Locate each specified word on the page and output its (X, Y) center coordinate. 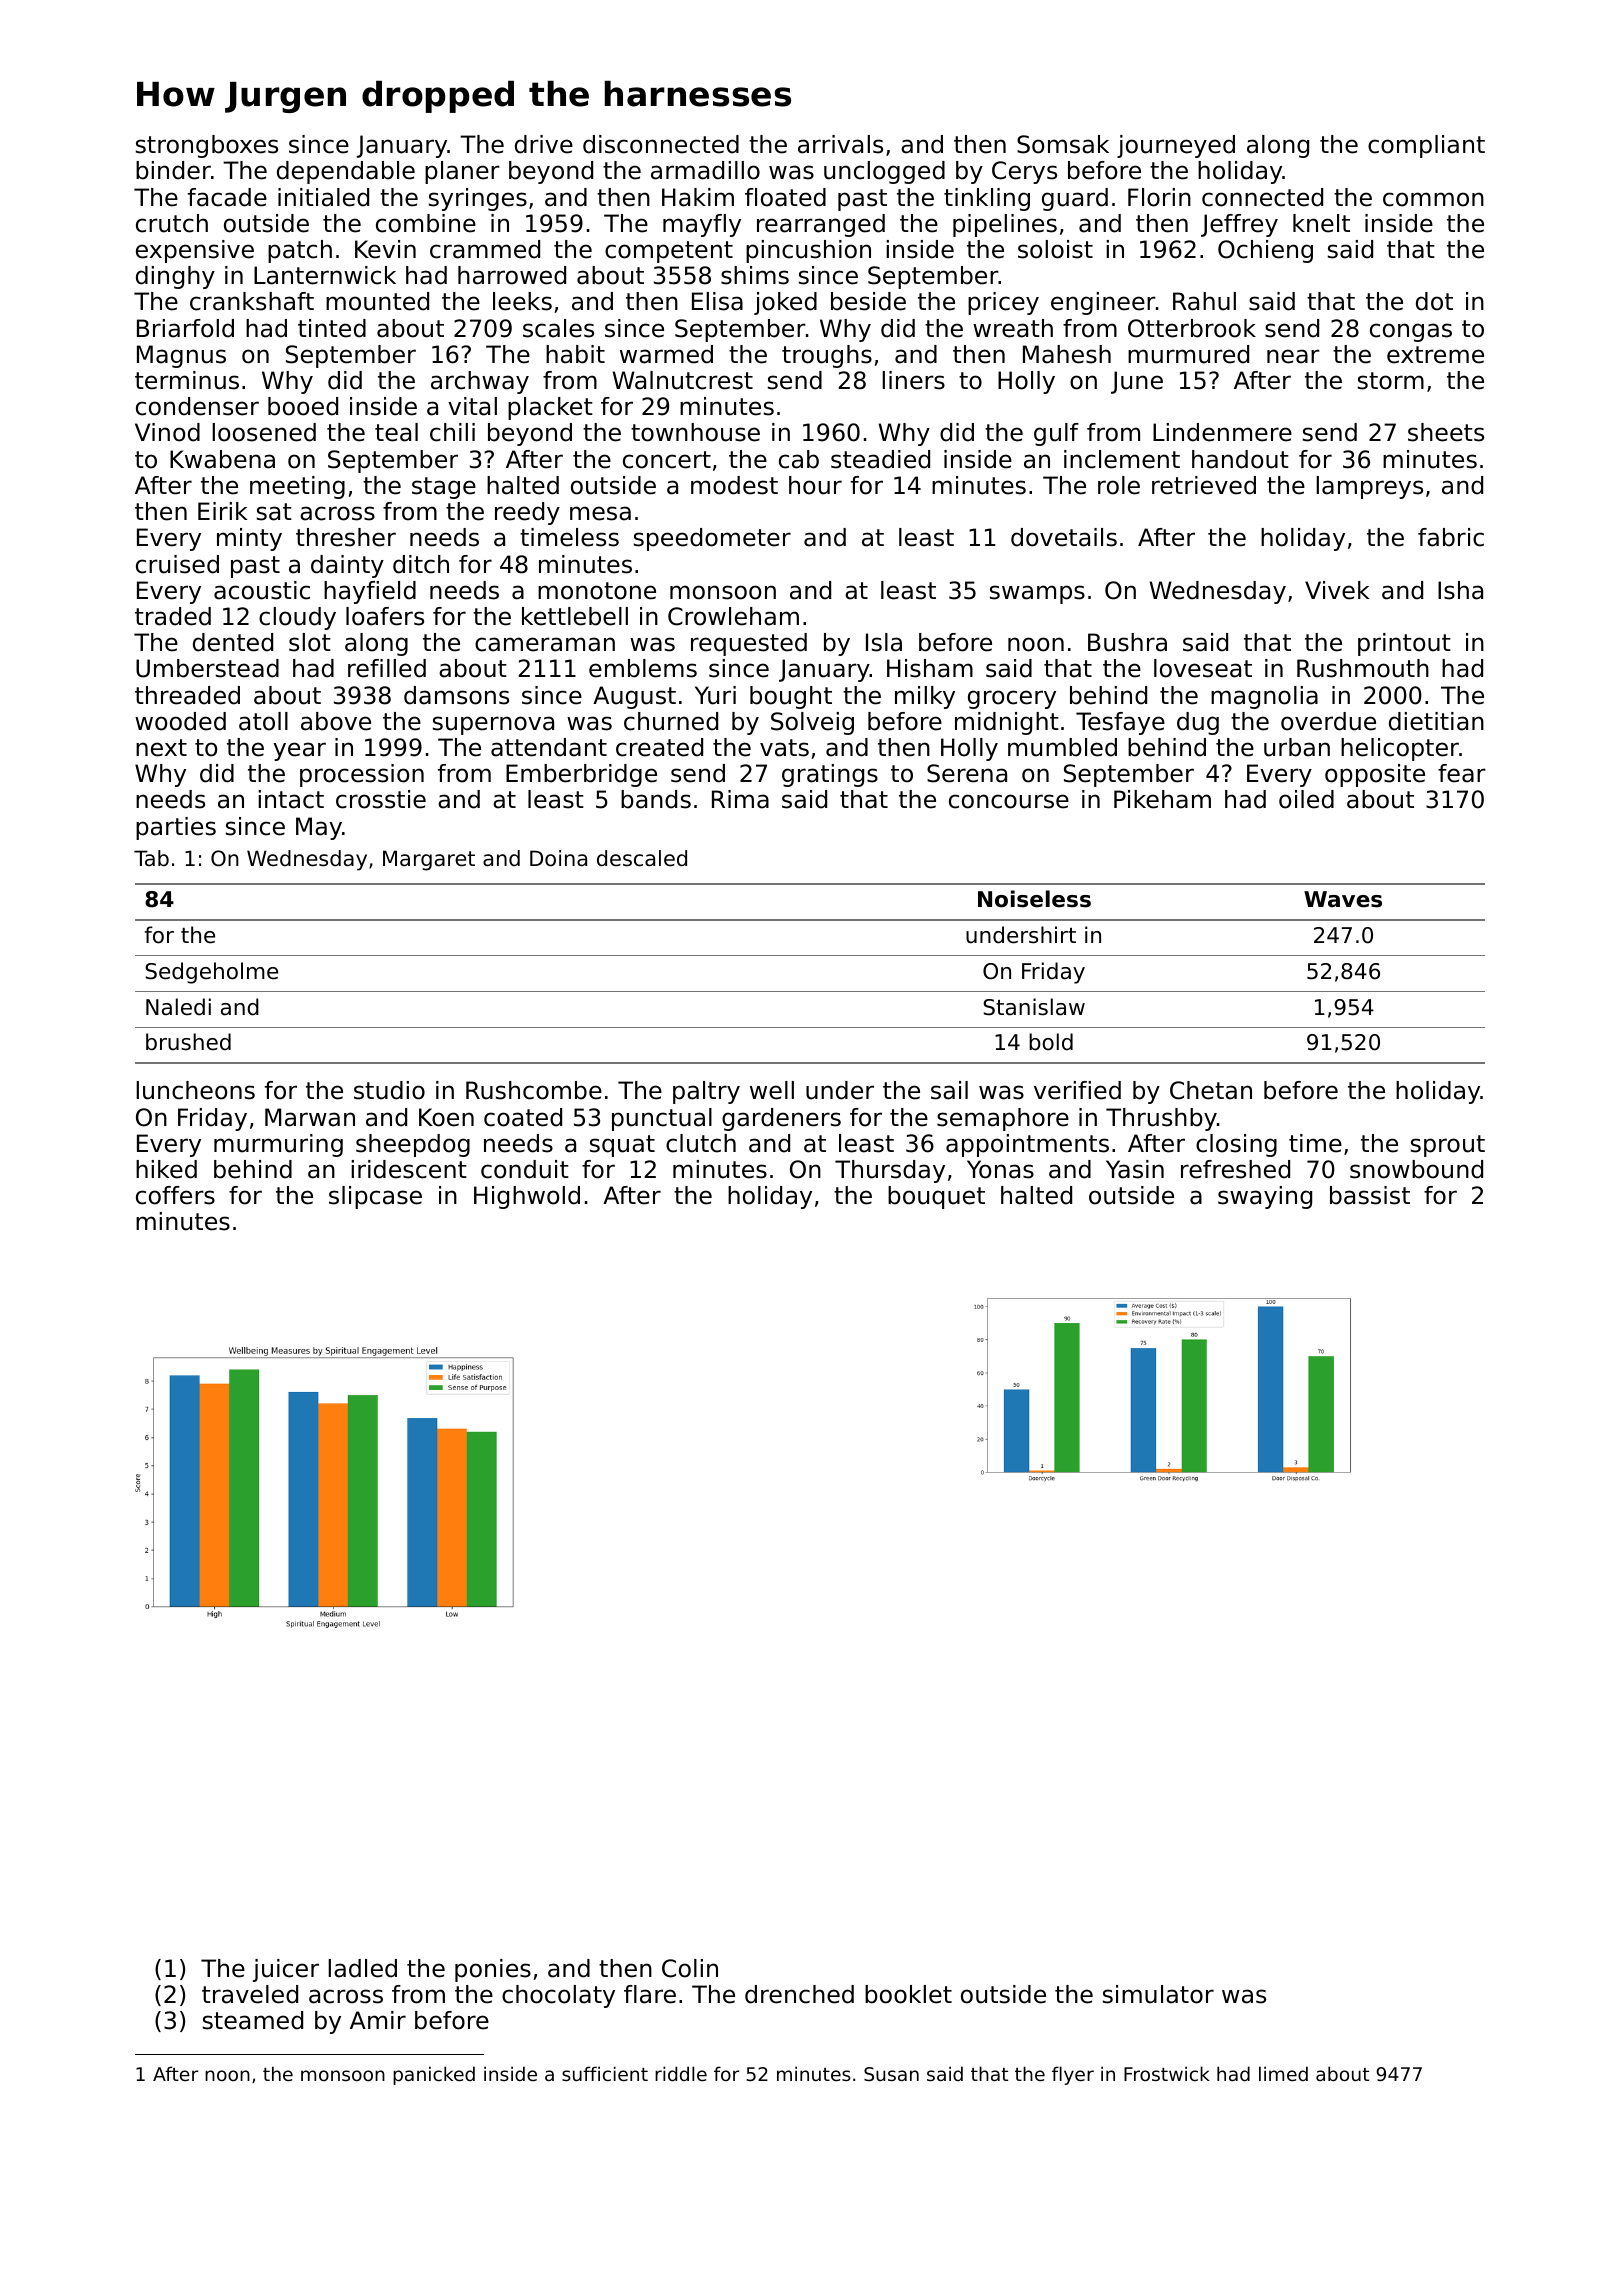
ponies (493, 1970)
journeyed (1176, 146)
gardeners (781, 1119)
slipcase (375, 1197)
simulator (1158, 1994)
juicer (286, 1970)
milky (925, 697)
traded (173, 616)
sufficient (605, 2073)
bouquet (936, 1197)
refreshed (1235, 1169)
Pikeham (1162, 799)
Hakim (698, 197)
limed (1283, 2073)
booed (303, 406)
